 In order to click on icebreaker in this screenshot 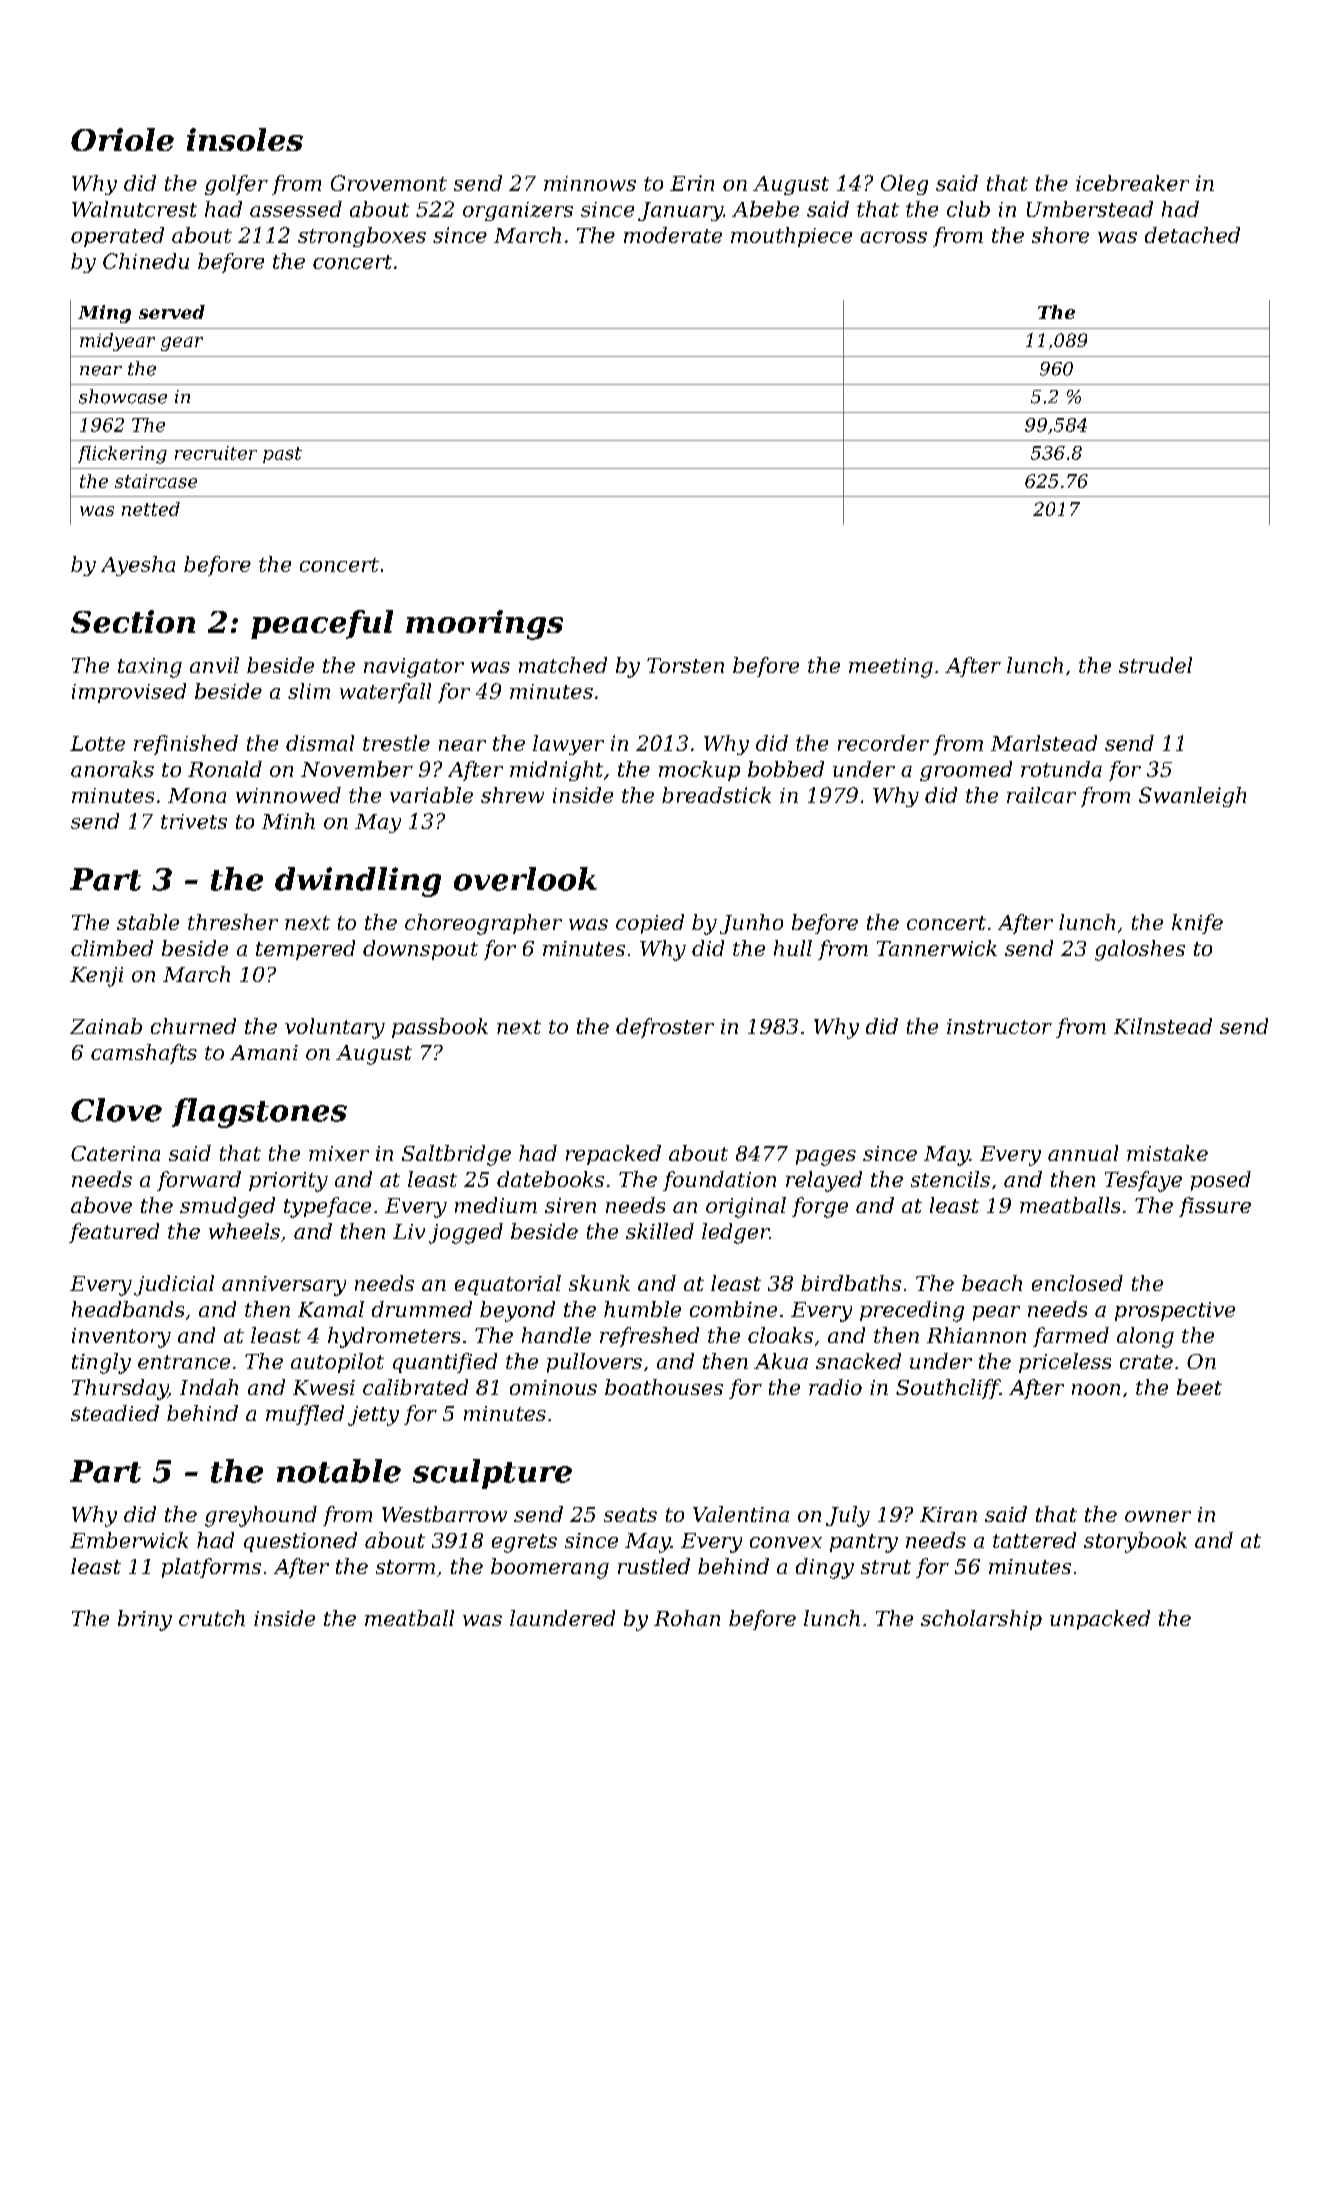, I will do `click(1132, 183)`.
